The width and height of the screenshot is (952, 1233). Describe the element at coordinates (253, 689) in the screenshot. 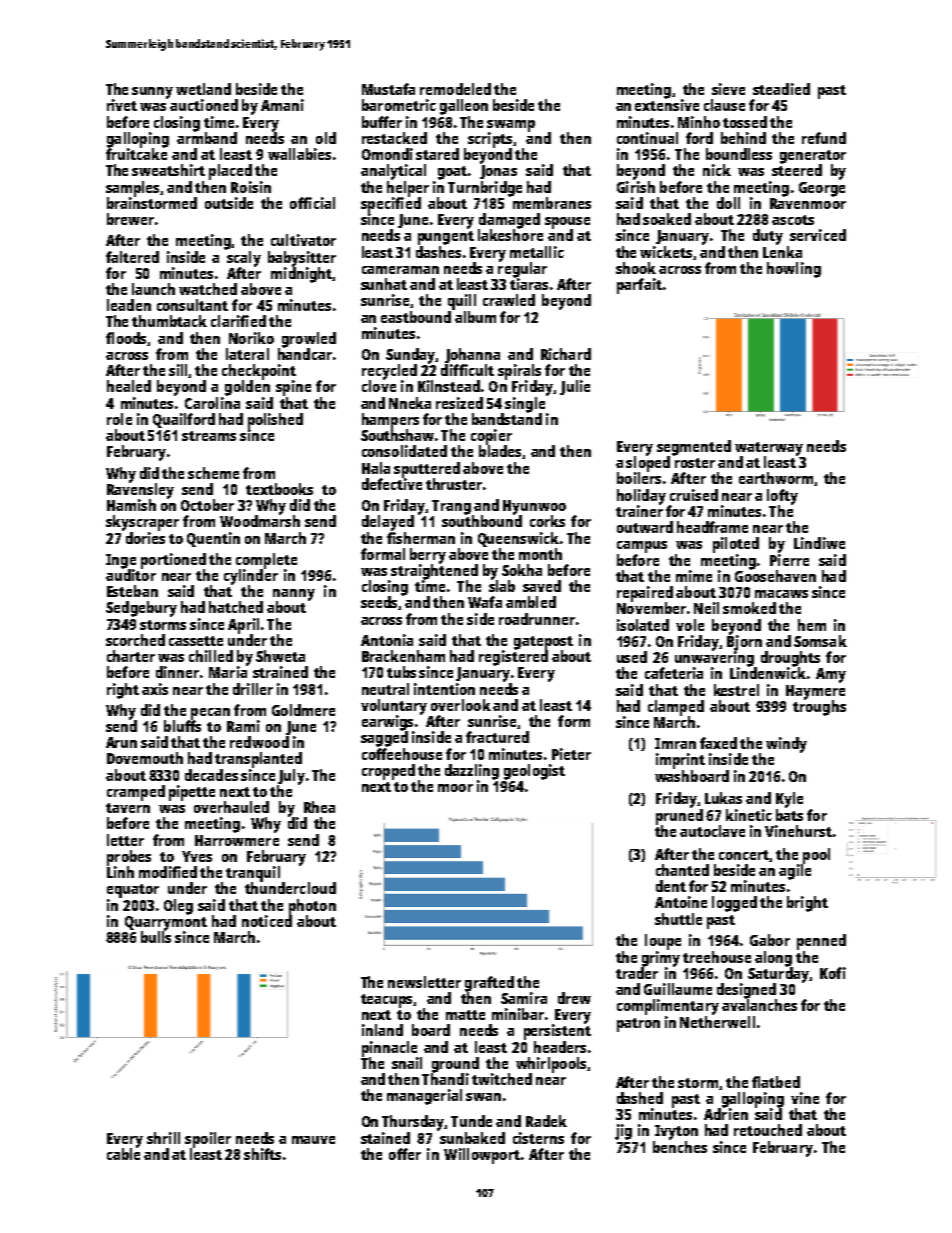

I see `driller` at that location.
